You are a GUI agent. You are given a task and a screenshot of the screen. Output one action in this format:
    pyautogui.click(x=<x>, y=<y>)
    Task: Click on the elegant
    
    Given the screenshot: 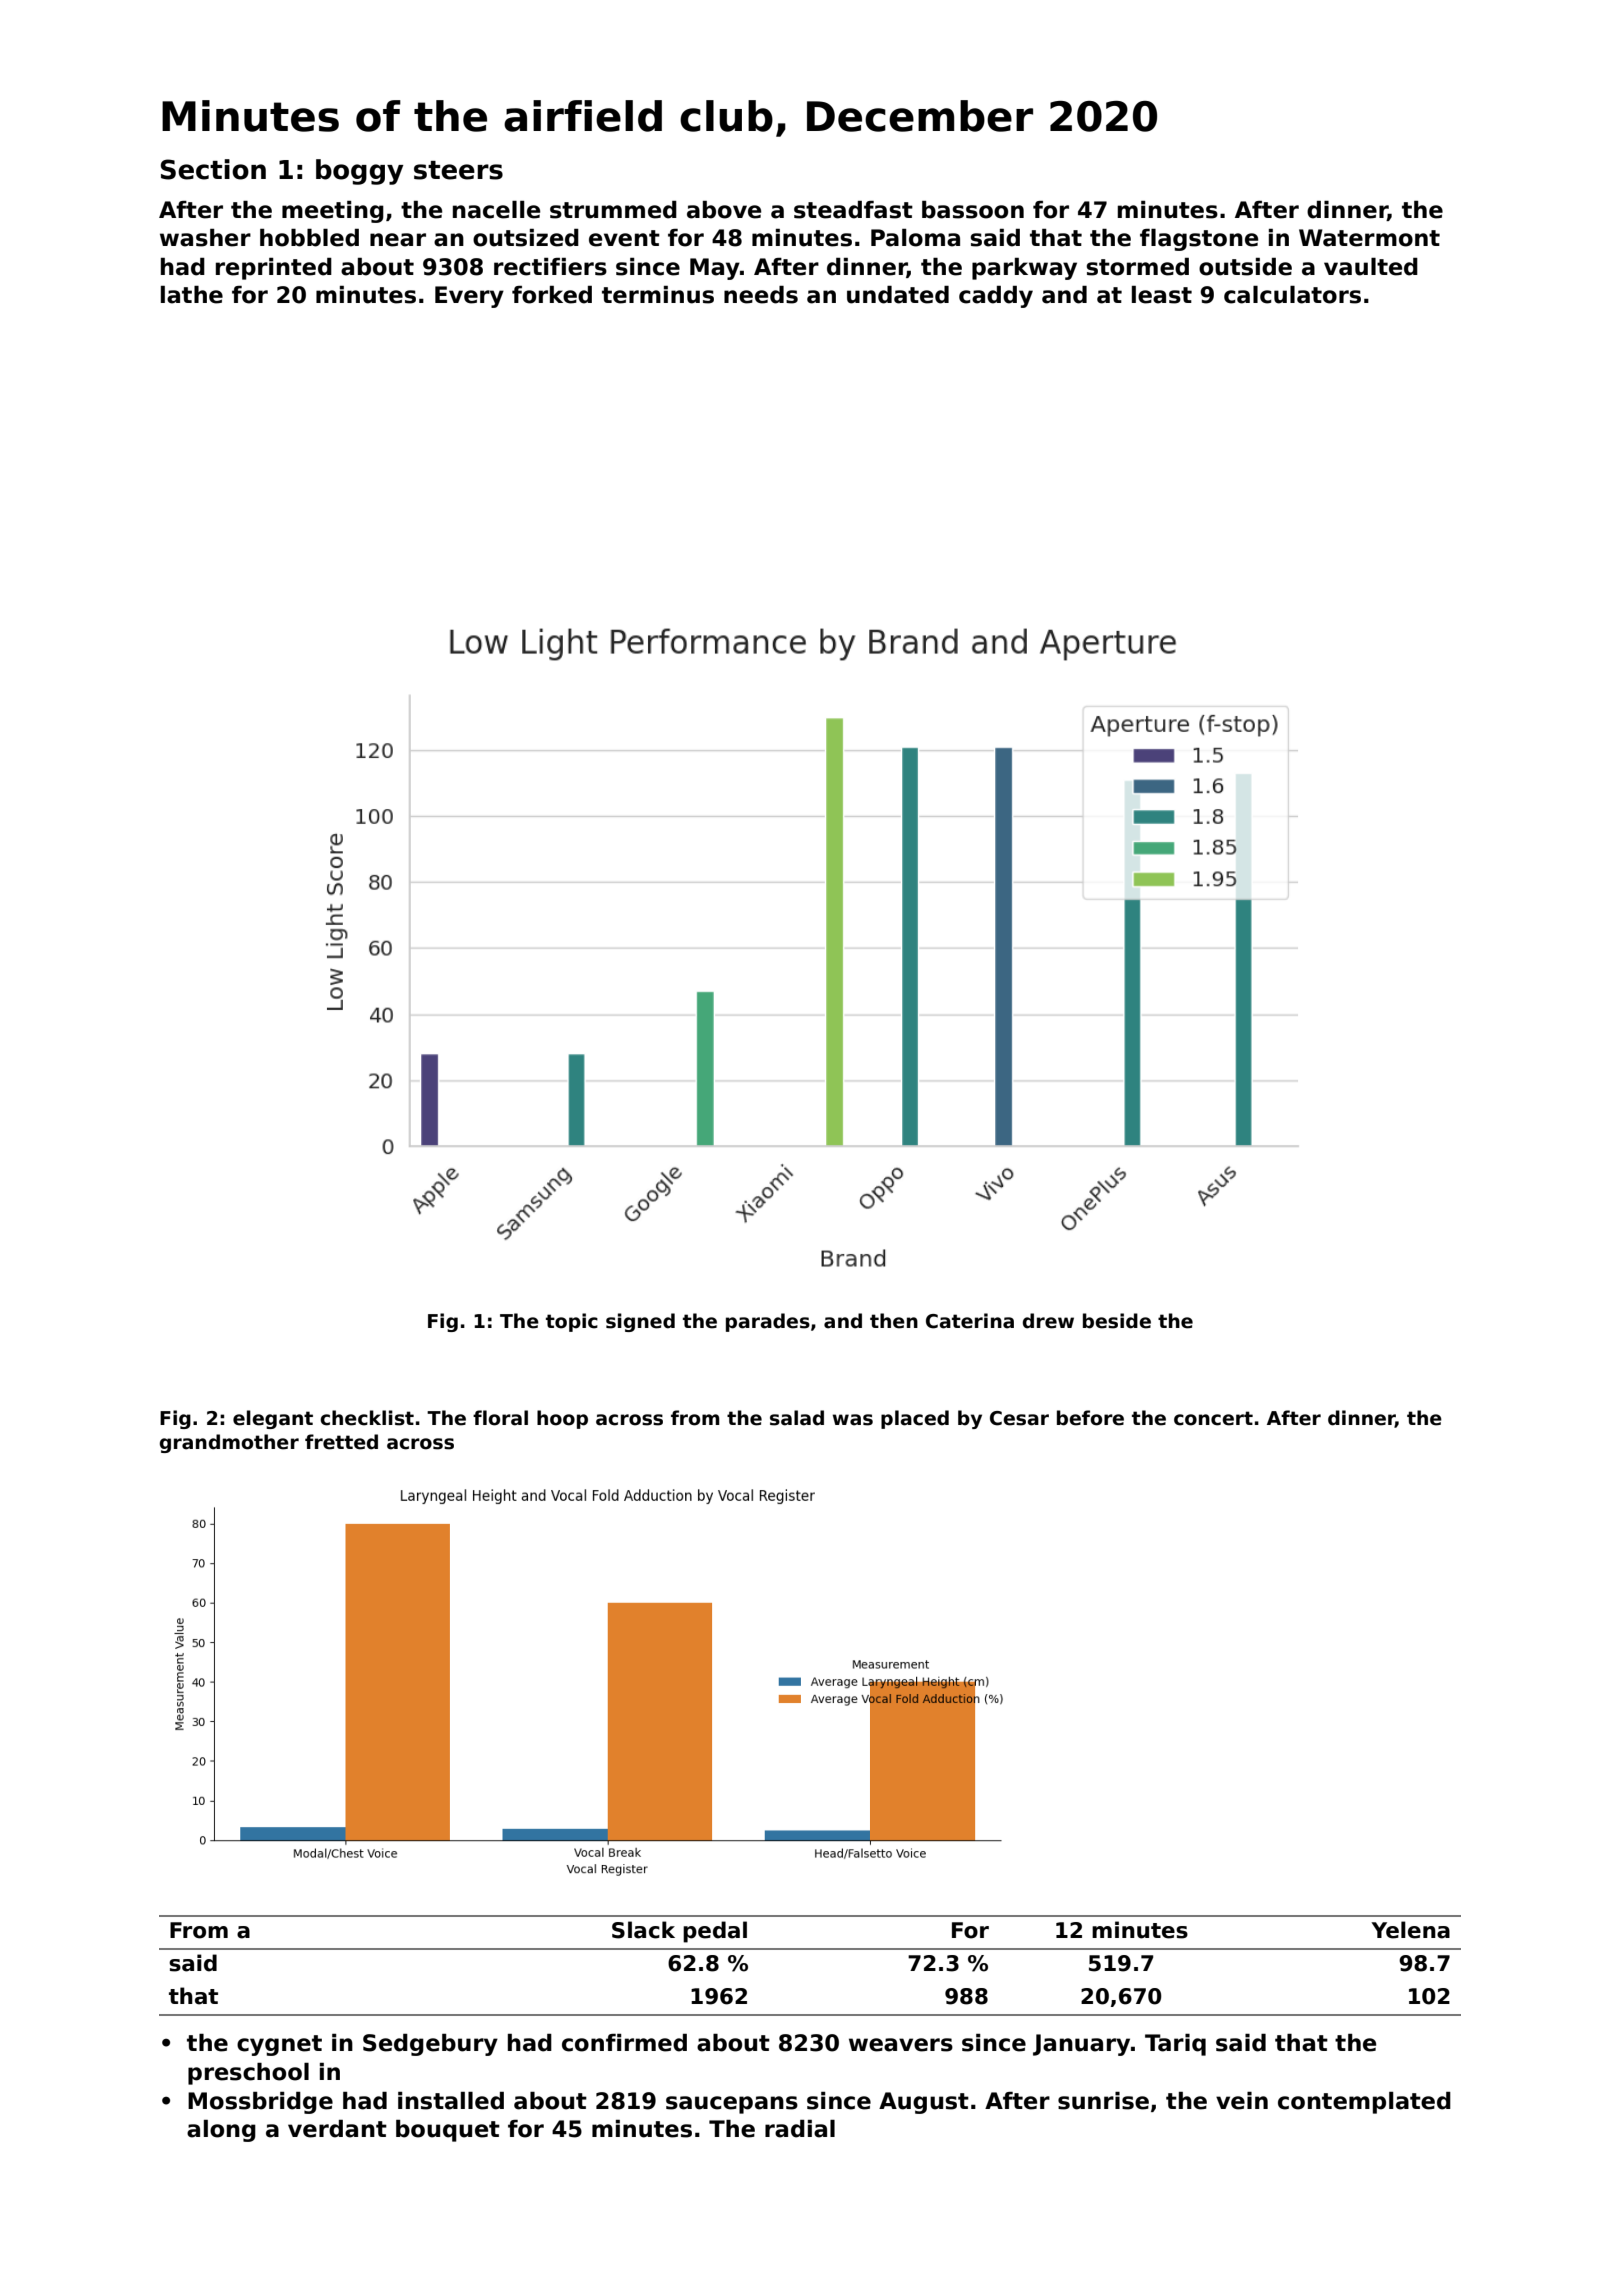 What is the action you would take?
    pyautogui.click(x=273, y=1419)
